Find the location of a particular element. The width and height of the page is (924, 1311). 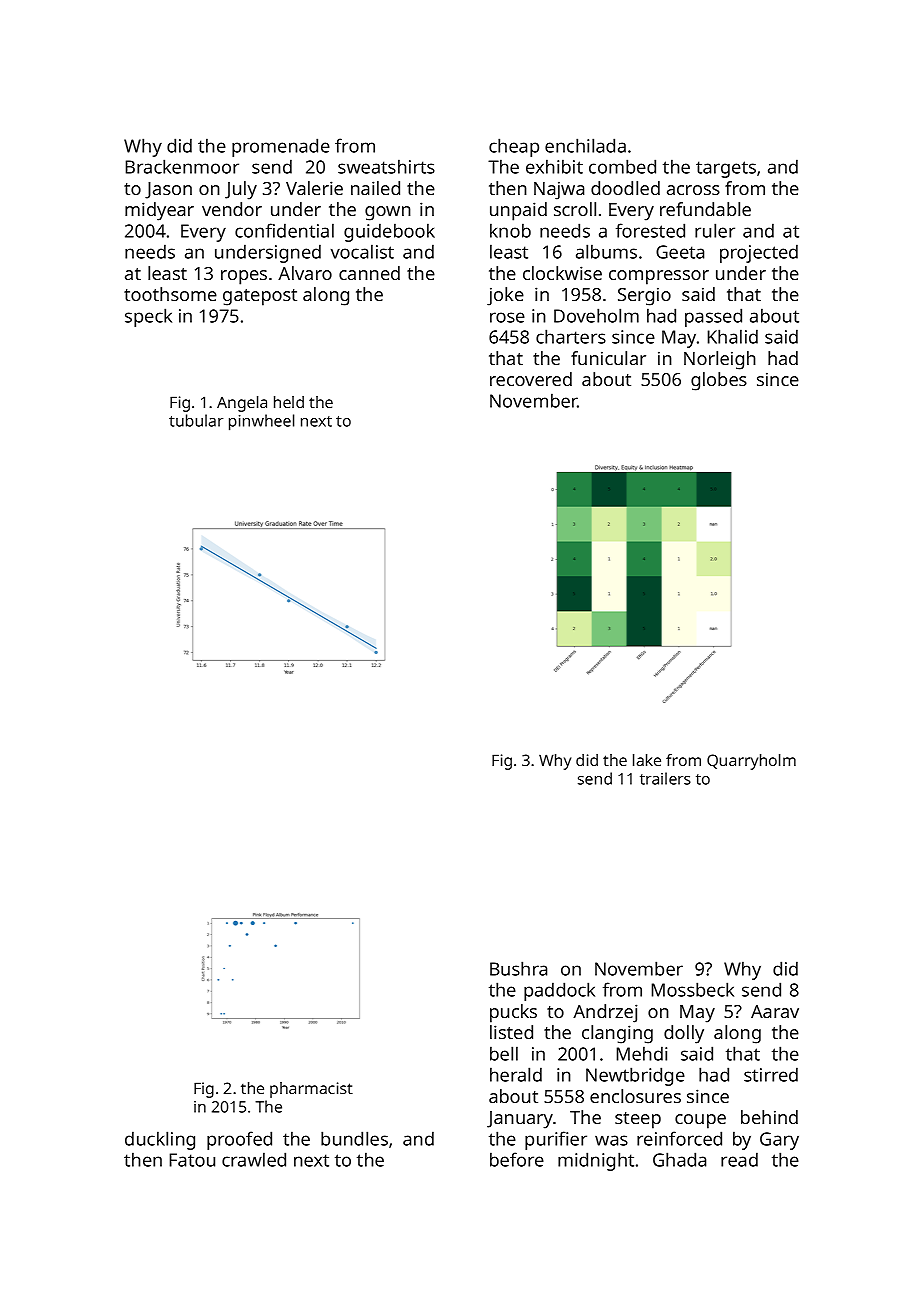

tubular is located at coordinates (196, 420).
